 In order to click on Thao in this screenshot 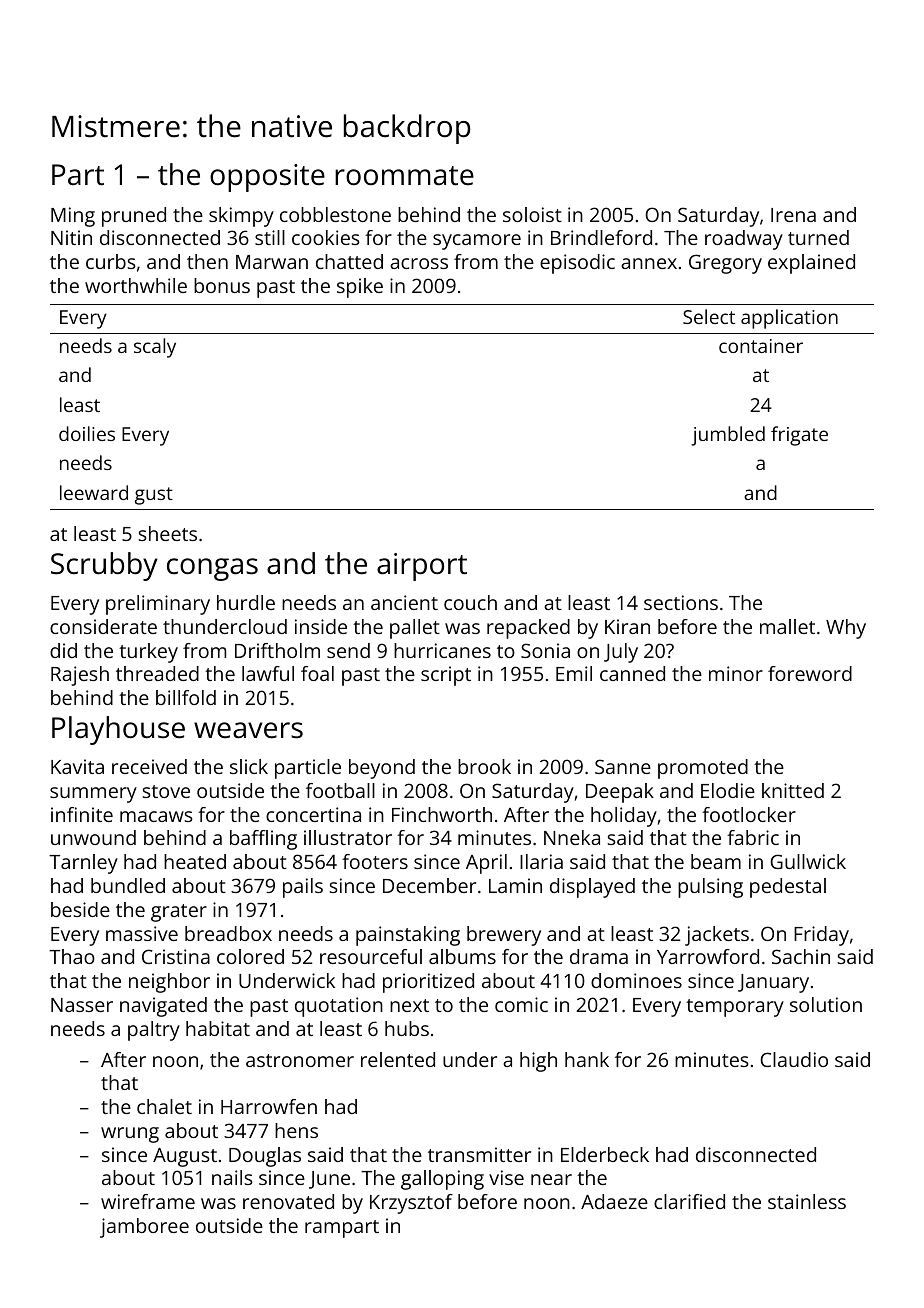, I will do `click(72, 956)`.
